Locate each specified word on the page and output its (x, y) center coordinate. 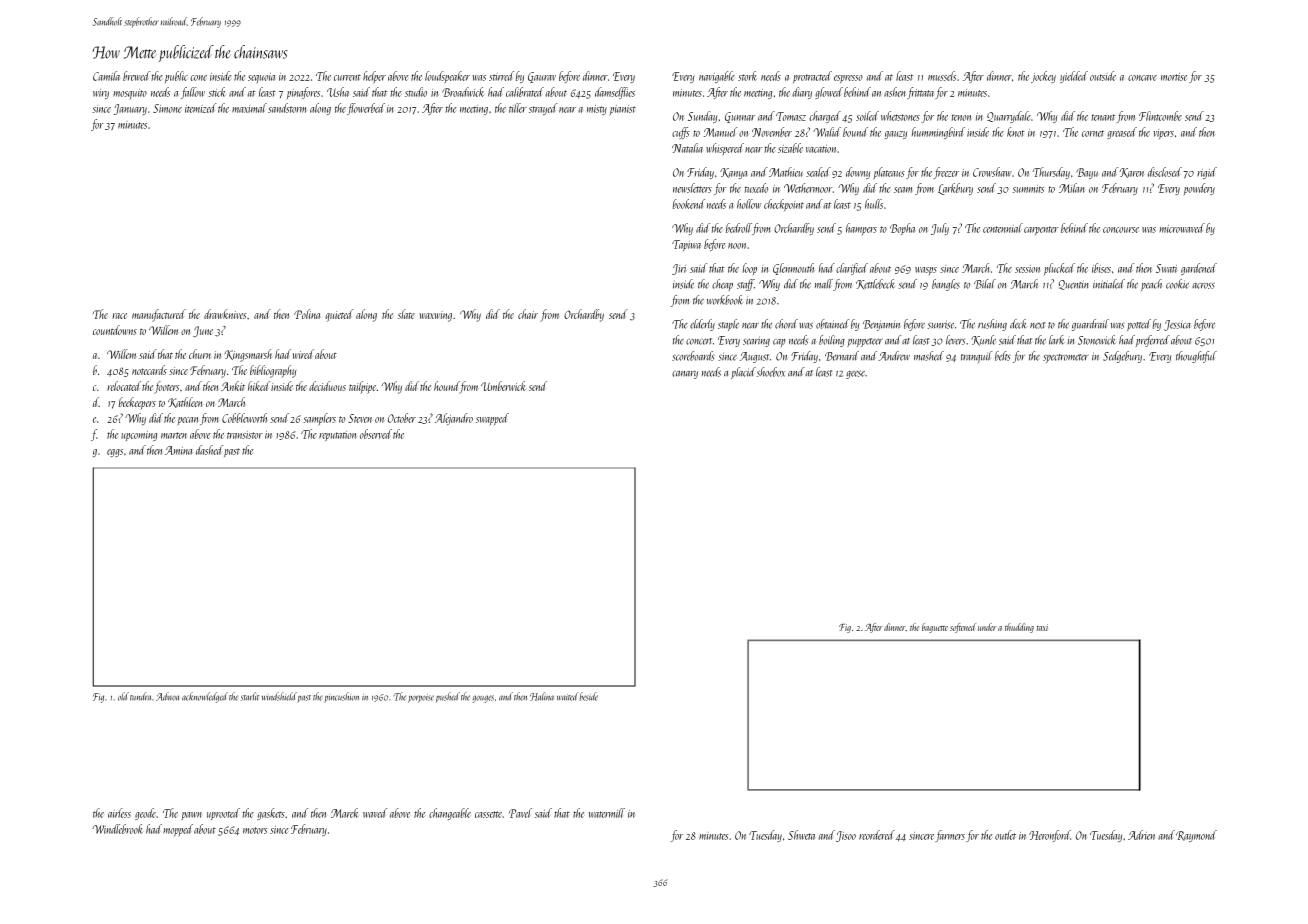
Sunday (703, 117)
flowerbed (366, 109)
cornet (1093, 133)
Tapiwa (686, 245)
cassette (488, 814)
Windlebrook (117, 829)
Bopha (902, 229)
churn (200, 354)
